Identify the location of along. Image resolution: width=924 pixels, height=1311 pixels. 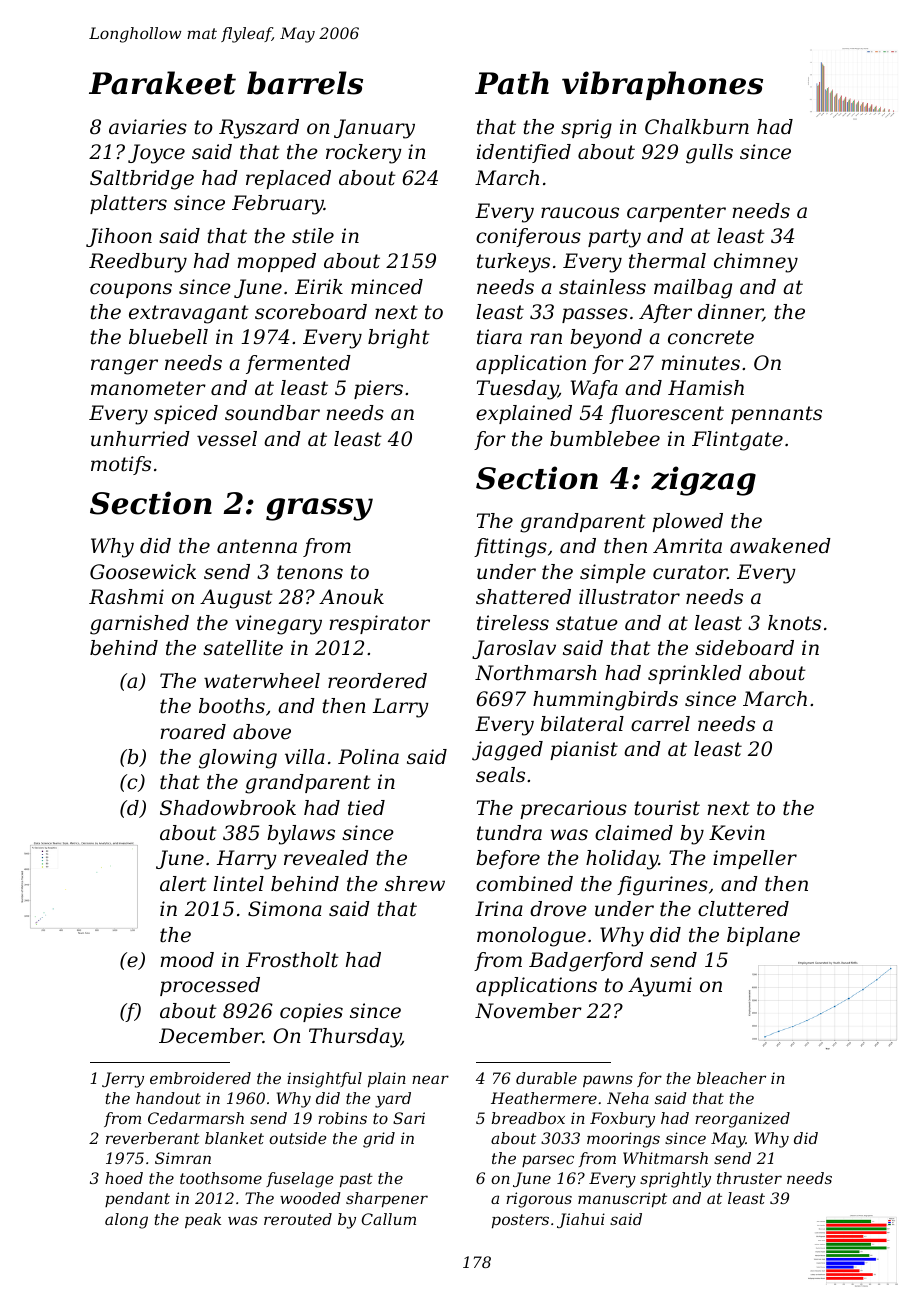
(126, 1221).
